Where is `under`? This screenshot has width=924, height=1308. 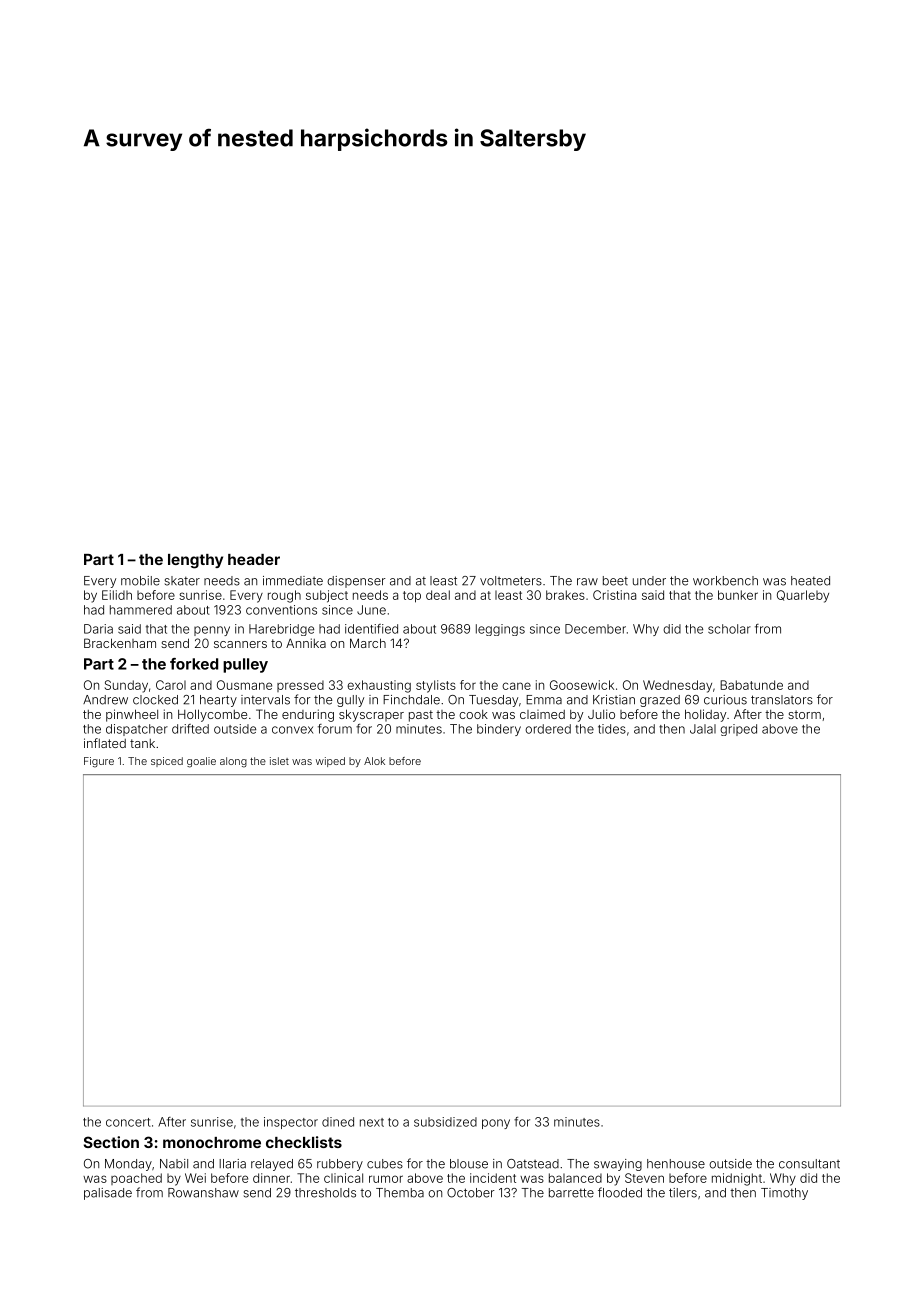 under is located at coordinates (649, 581).
